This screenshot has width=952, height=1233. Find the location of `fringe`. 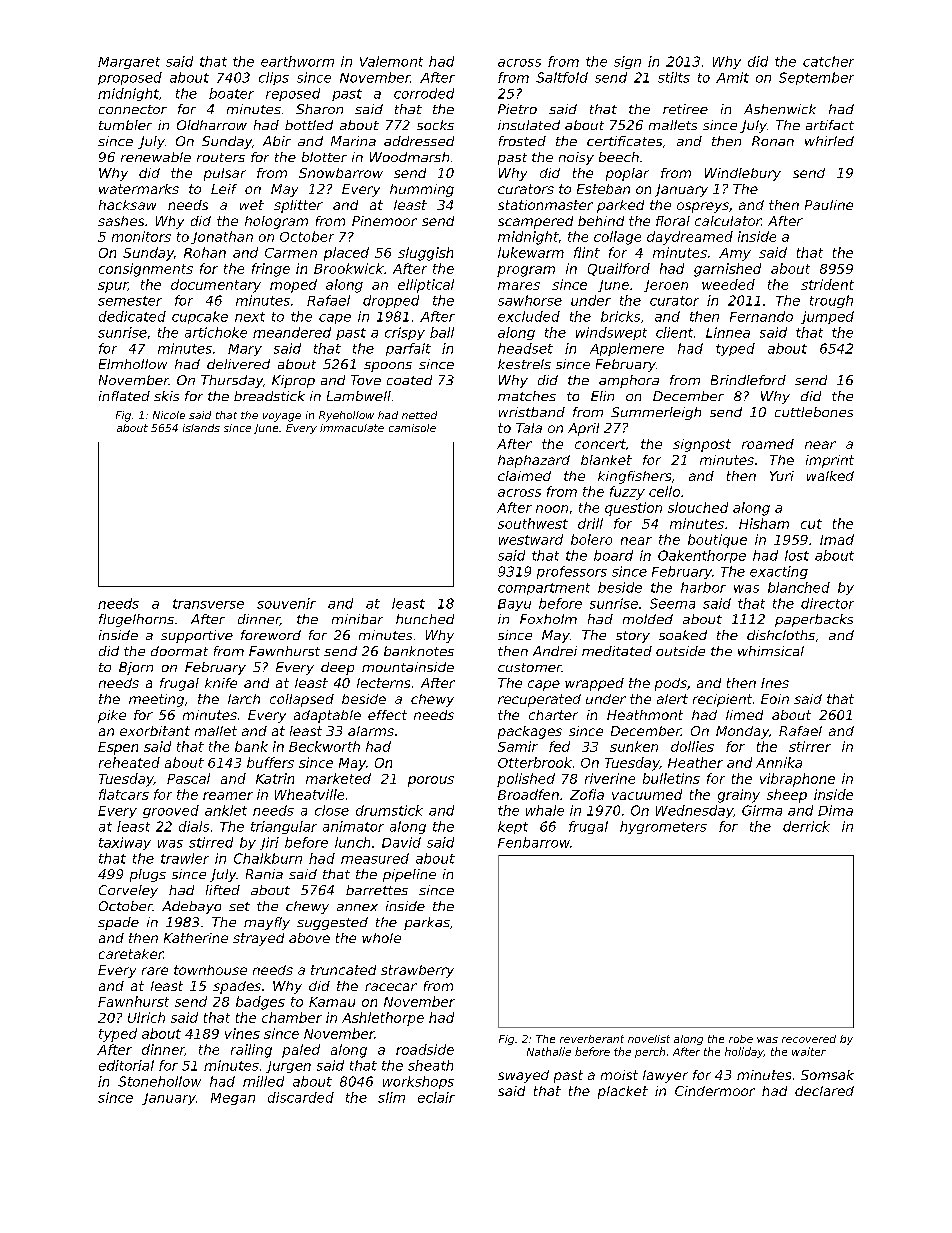

fringe is located at coordinates (271, 270).
